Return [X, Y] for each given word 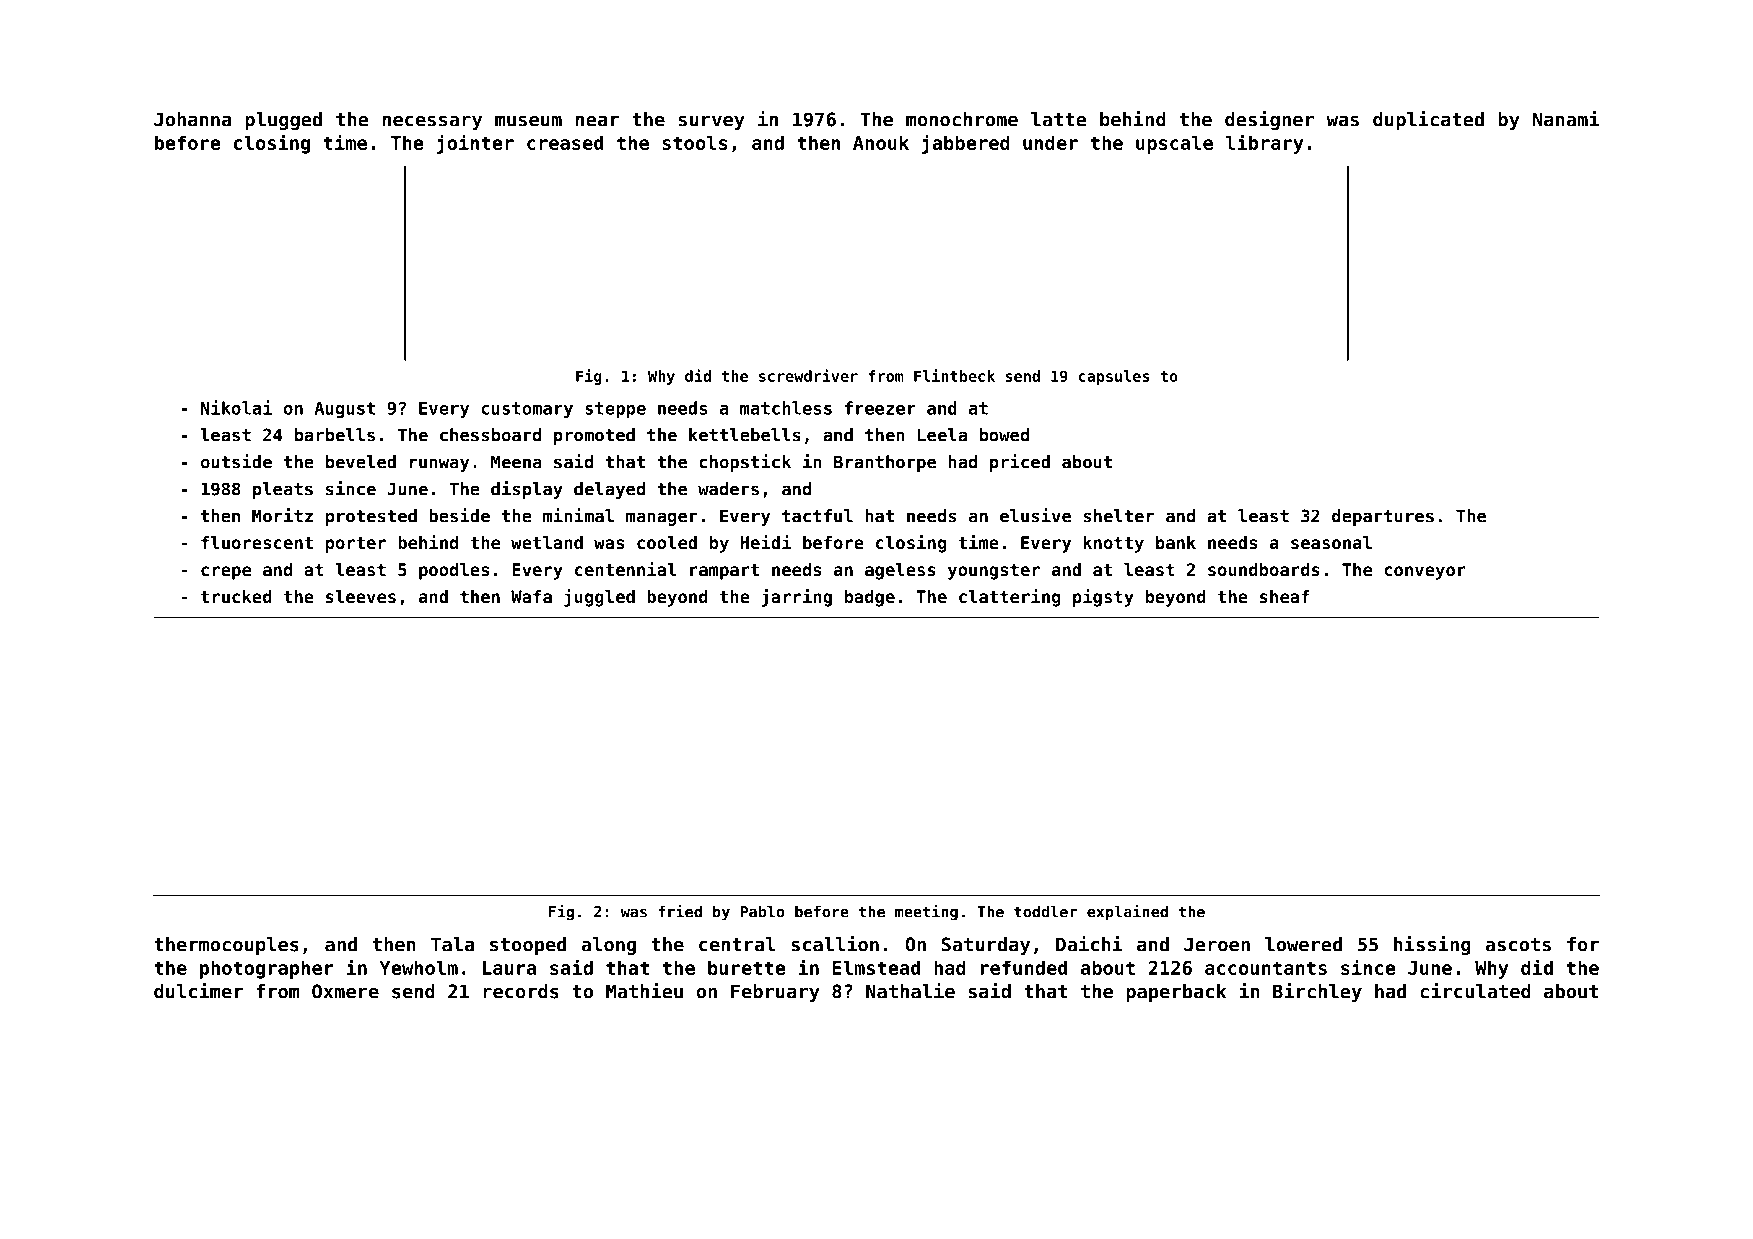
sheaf [1285, 596]
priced [1020, 463]
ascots [1518, 945]
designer [1269, 120]
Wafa [531, 596]
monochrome [962, 119]
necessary [432, 123]
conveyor [1425, 573]
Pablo [762, 911]
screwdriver [808, 375]
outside [236, 461]
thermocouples [226, 946]
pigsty [1103, 598]
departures [1383, 517]
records [521, 991]
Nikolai [236, 407]
